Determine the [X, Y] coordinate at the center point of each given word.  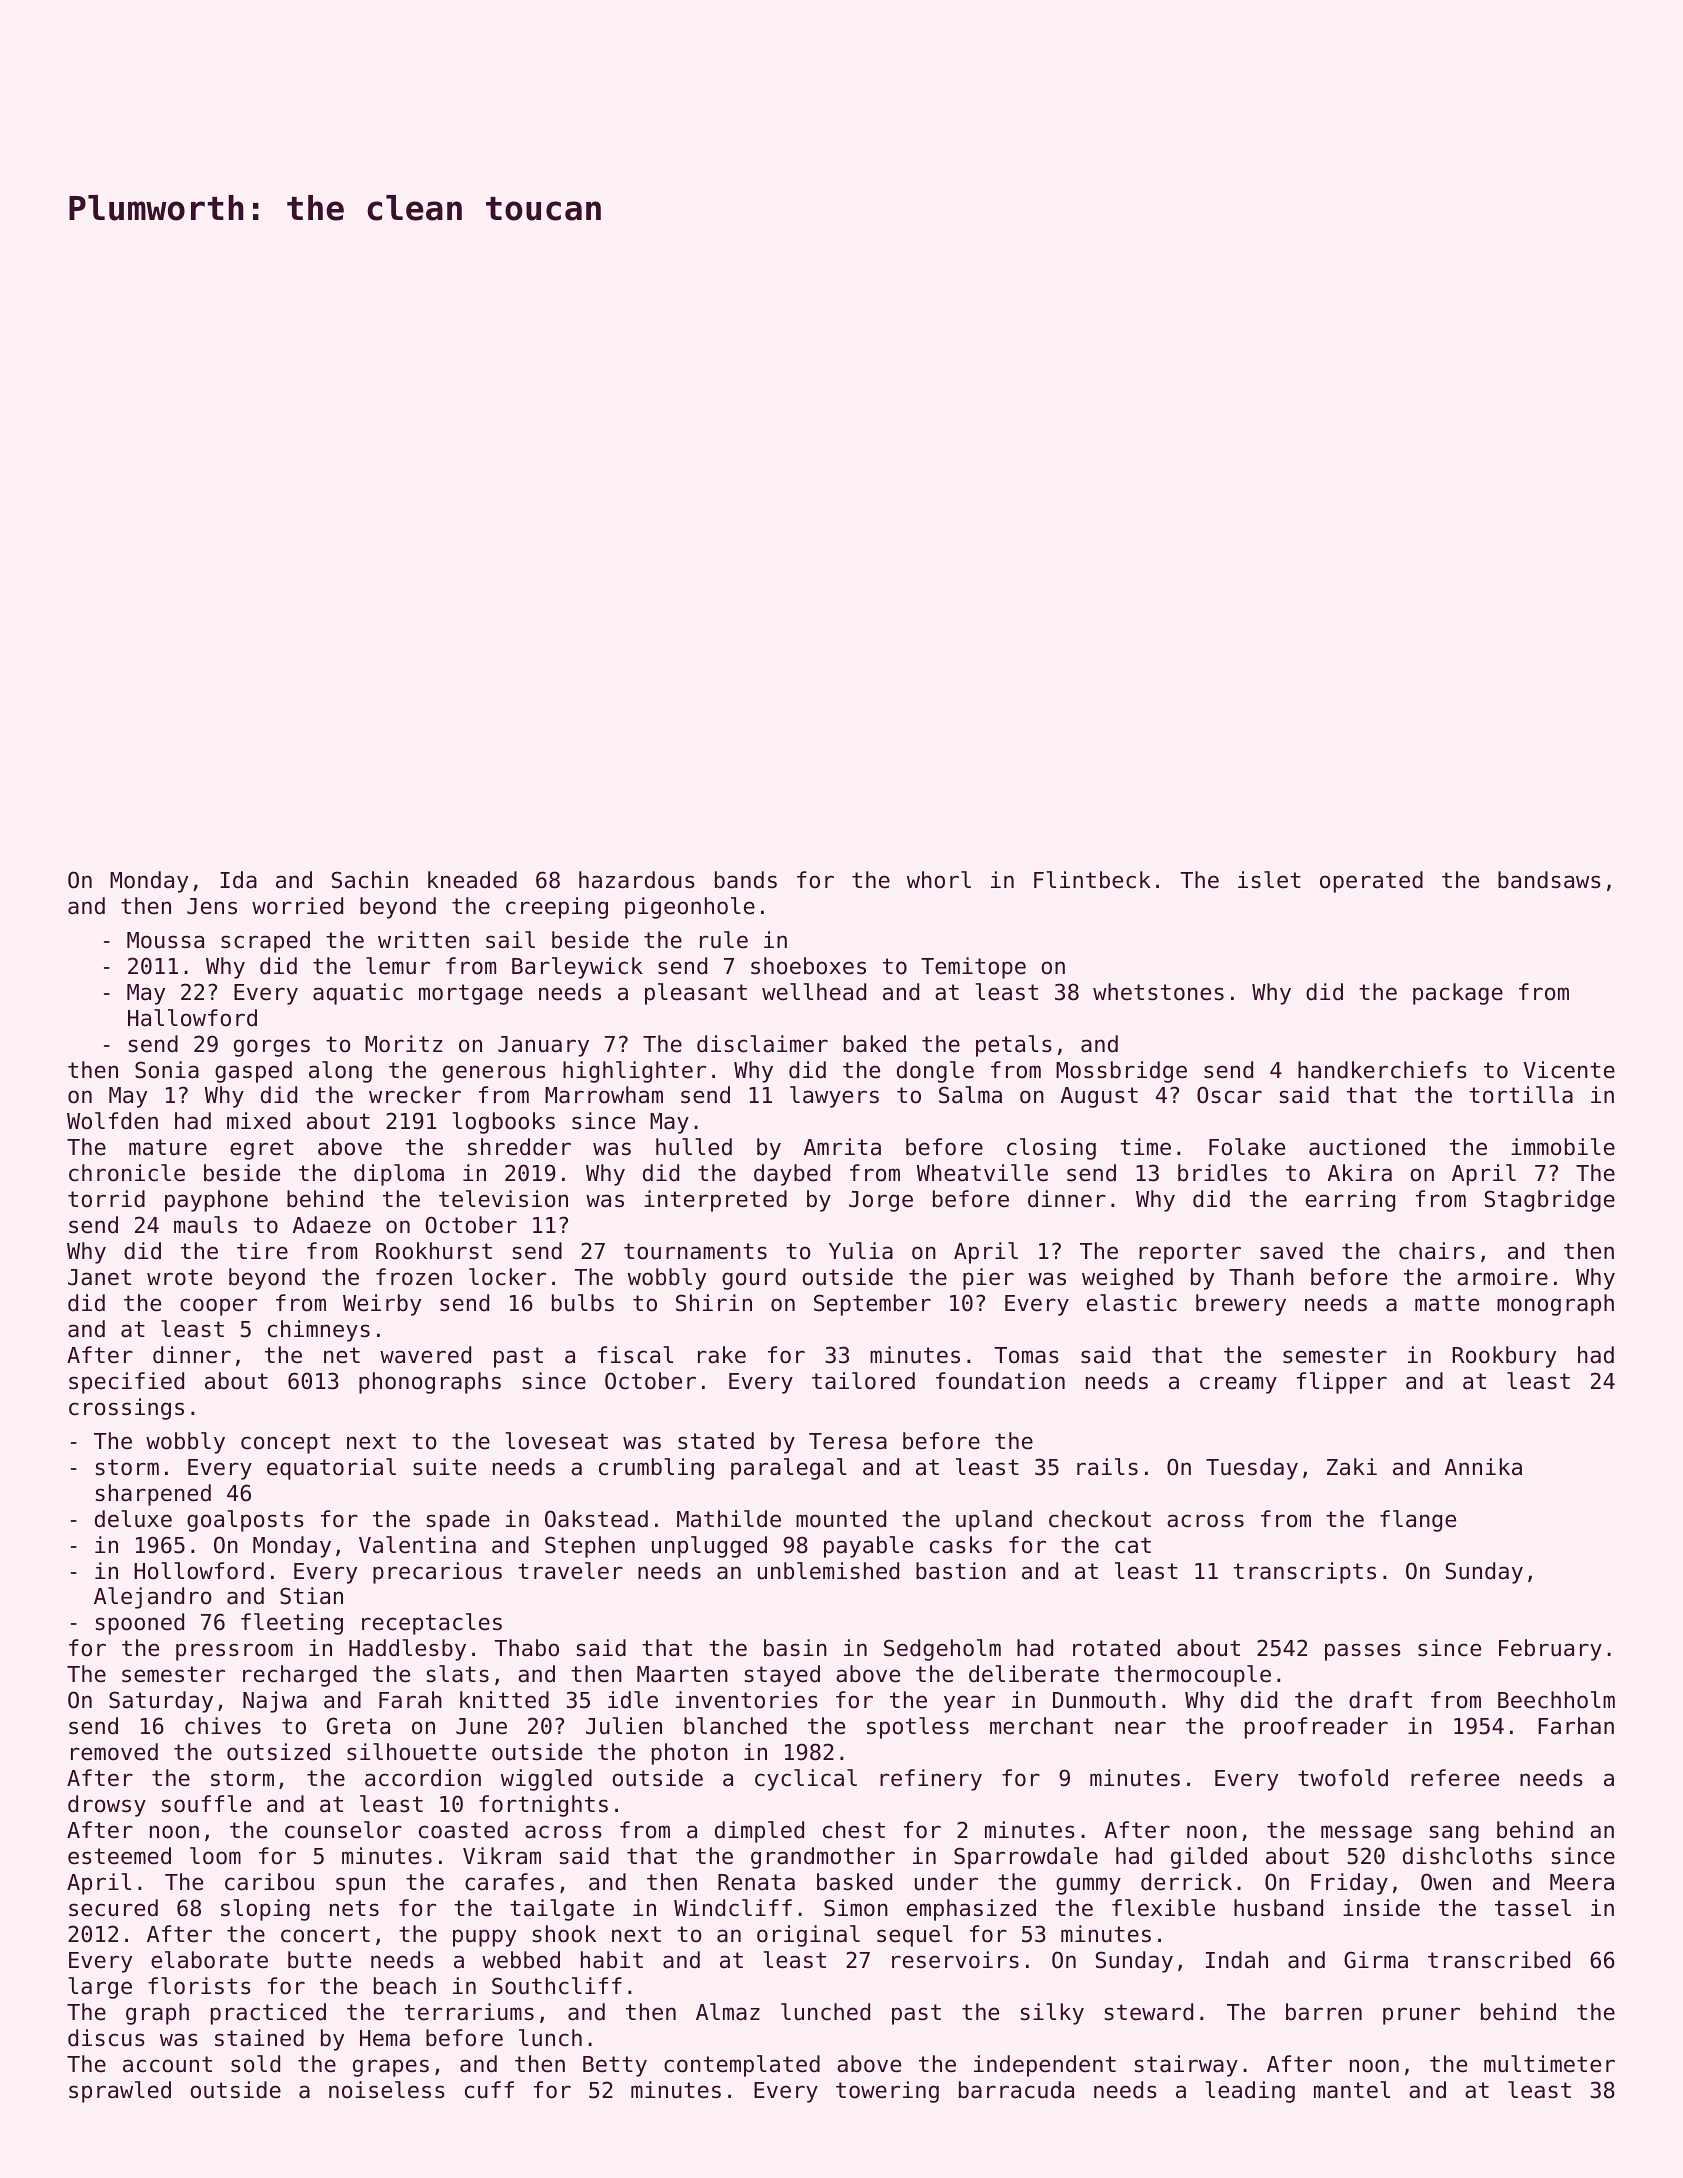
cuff [489, 2090]
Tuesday [1252, 1469]
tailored [863, 1381]
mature [168, 1147]
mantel [1352, 2090]
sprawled [120, 2092]
